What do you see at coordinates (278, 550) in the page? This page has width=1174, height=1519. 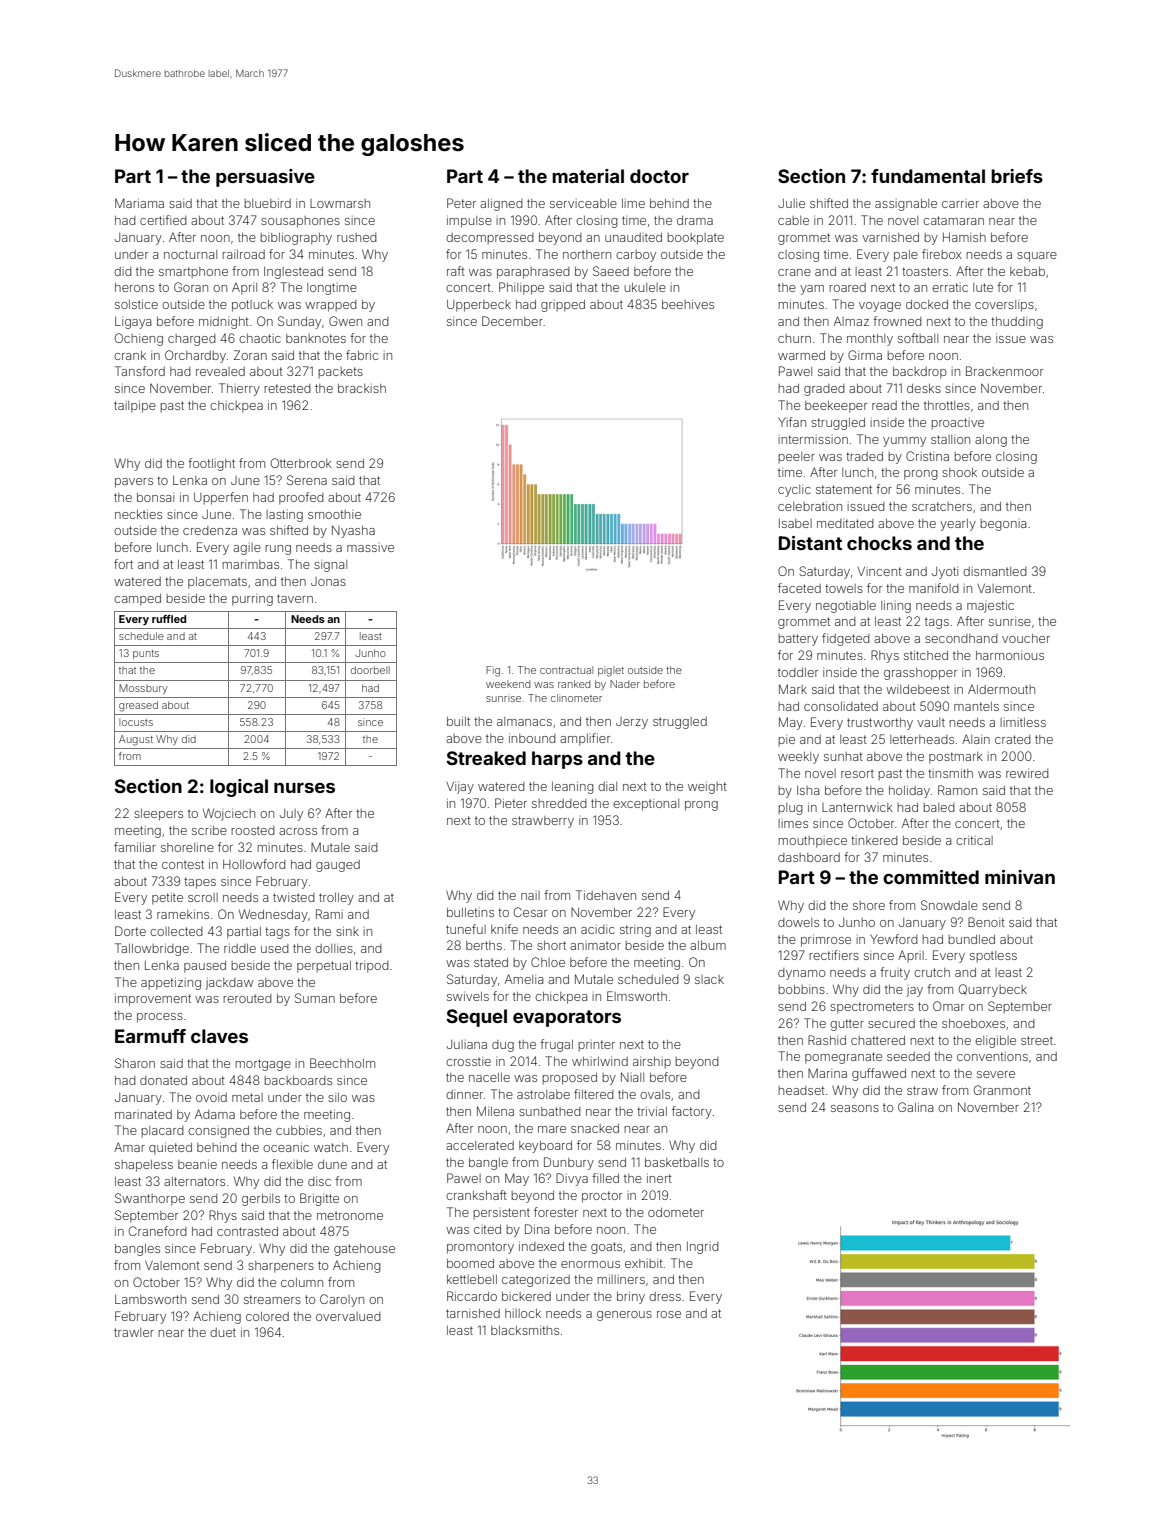 I see `rung` at bounding box center [278, 550].
